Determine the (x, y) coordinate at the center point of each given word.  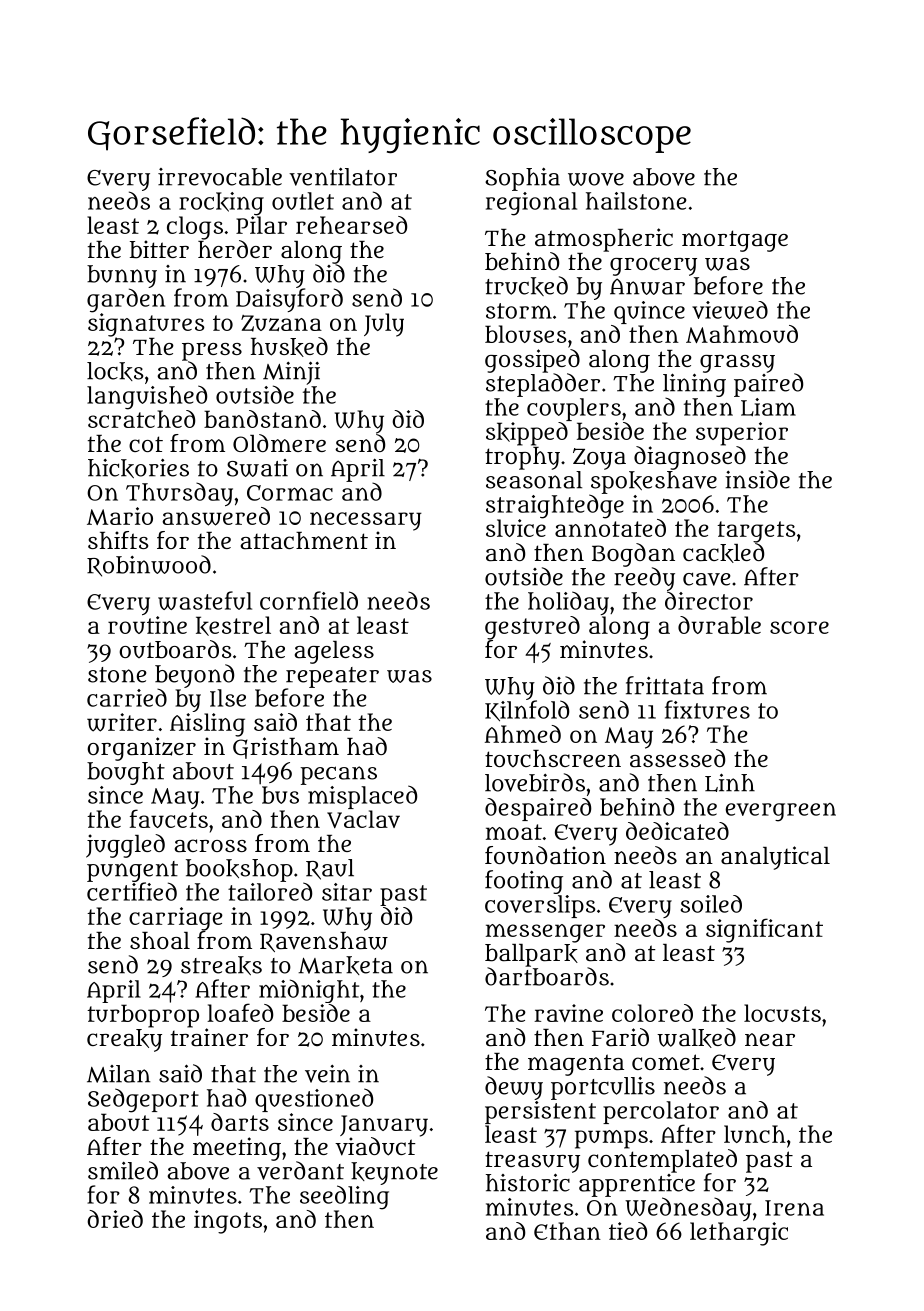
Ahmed (523, 734)
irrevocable (220, 177)
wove (596, 179)
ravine (568, 1013)
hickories (138, 468)
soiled (711, 904)
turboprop (143, 1016)
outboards (175, 649)
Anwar (647, 286)
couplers (574, 409)
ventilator (343, 177)
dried (115, 1219)
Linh (730, 782)
